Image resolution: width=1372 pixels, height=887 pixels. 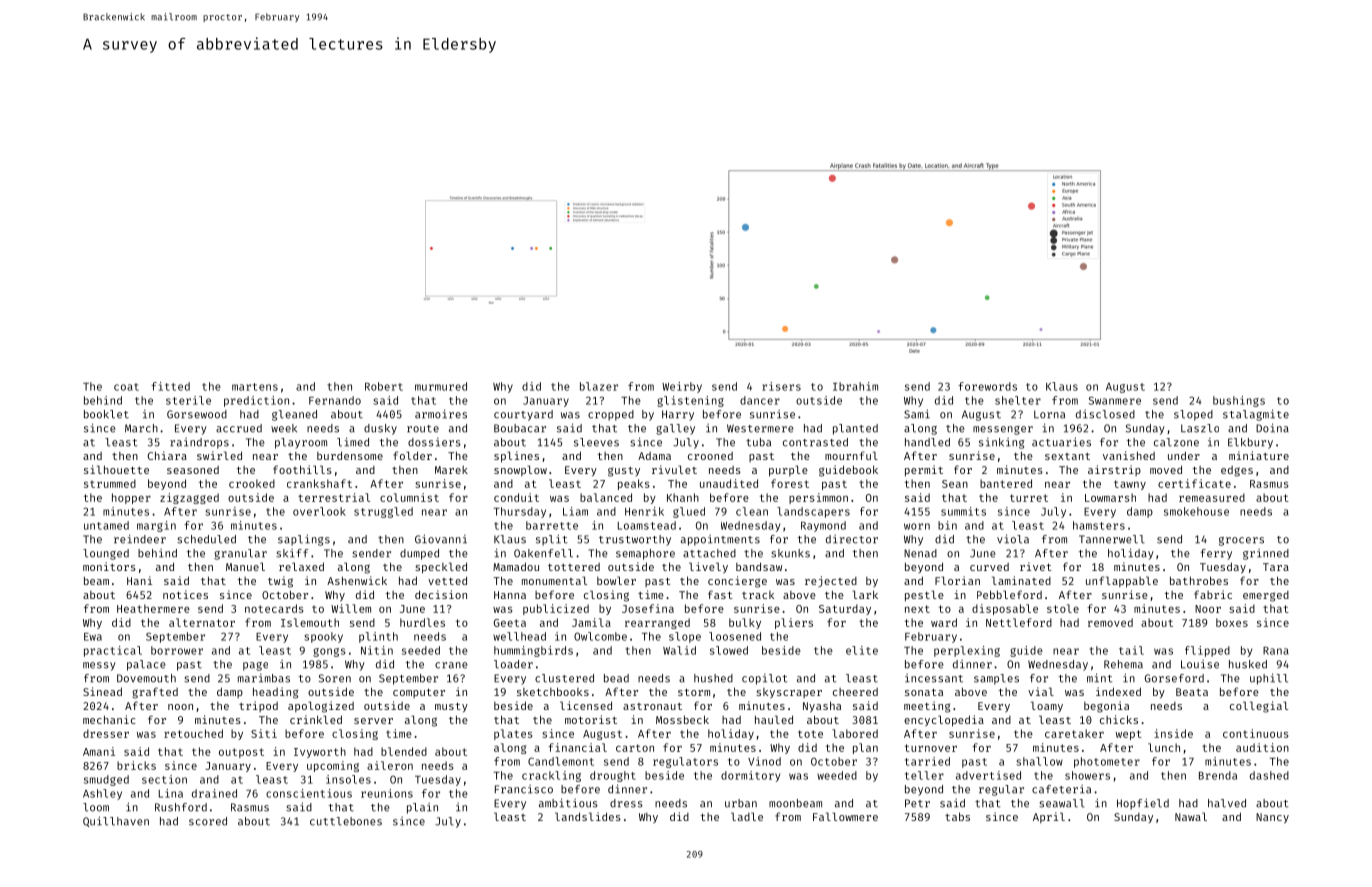 I want to click on hurdles, so click(x=422, y=622).
